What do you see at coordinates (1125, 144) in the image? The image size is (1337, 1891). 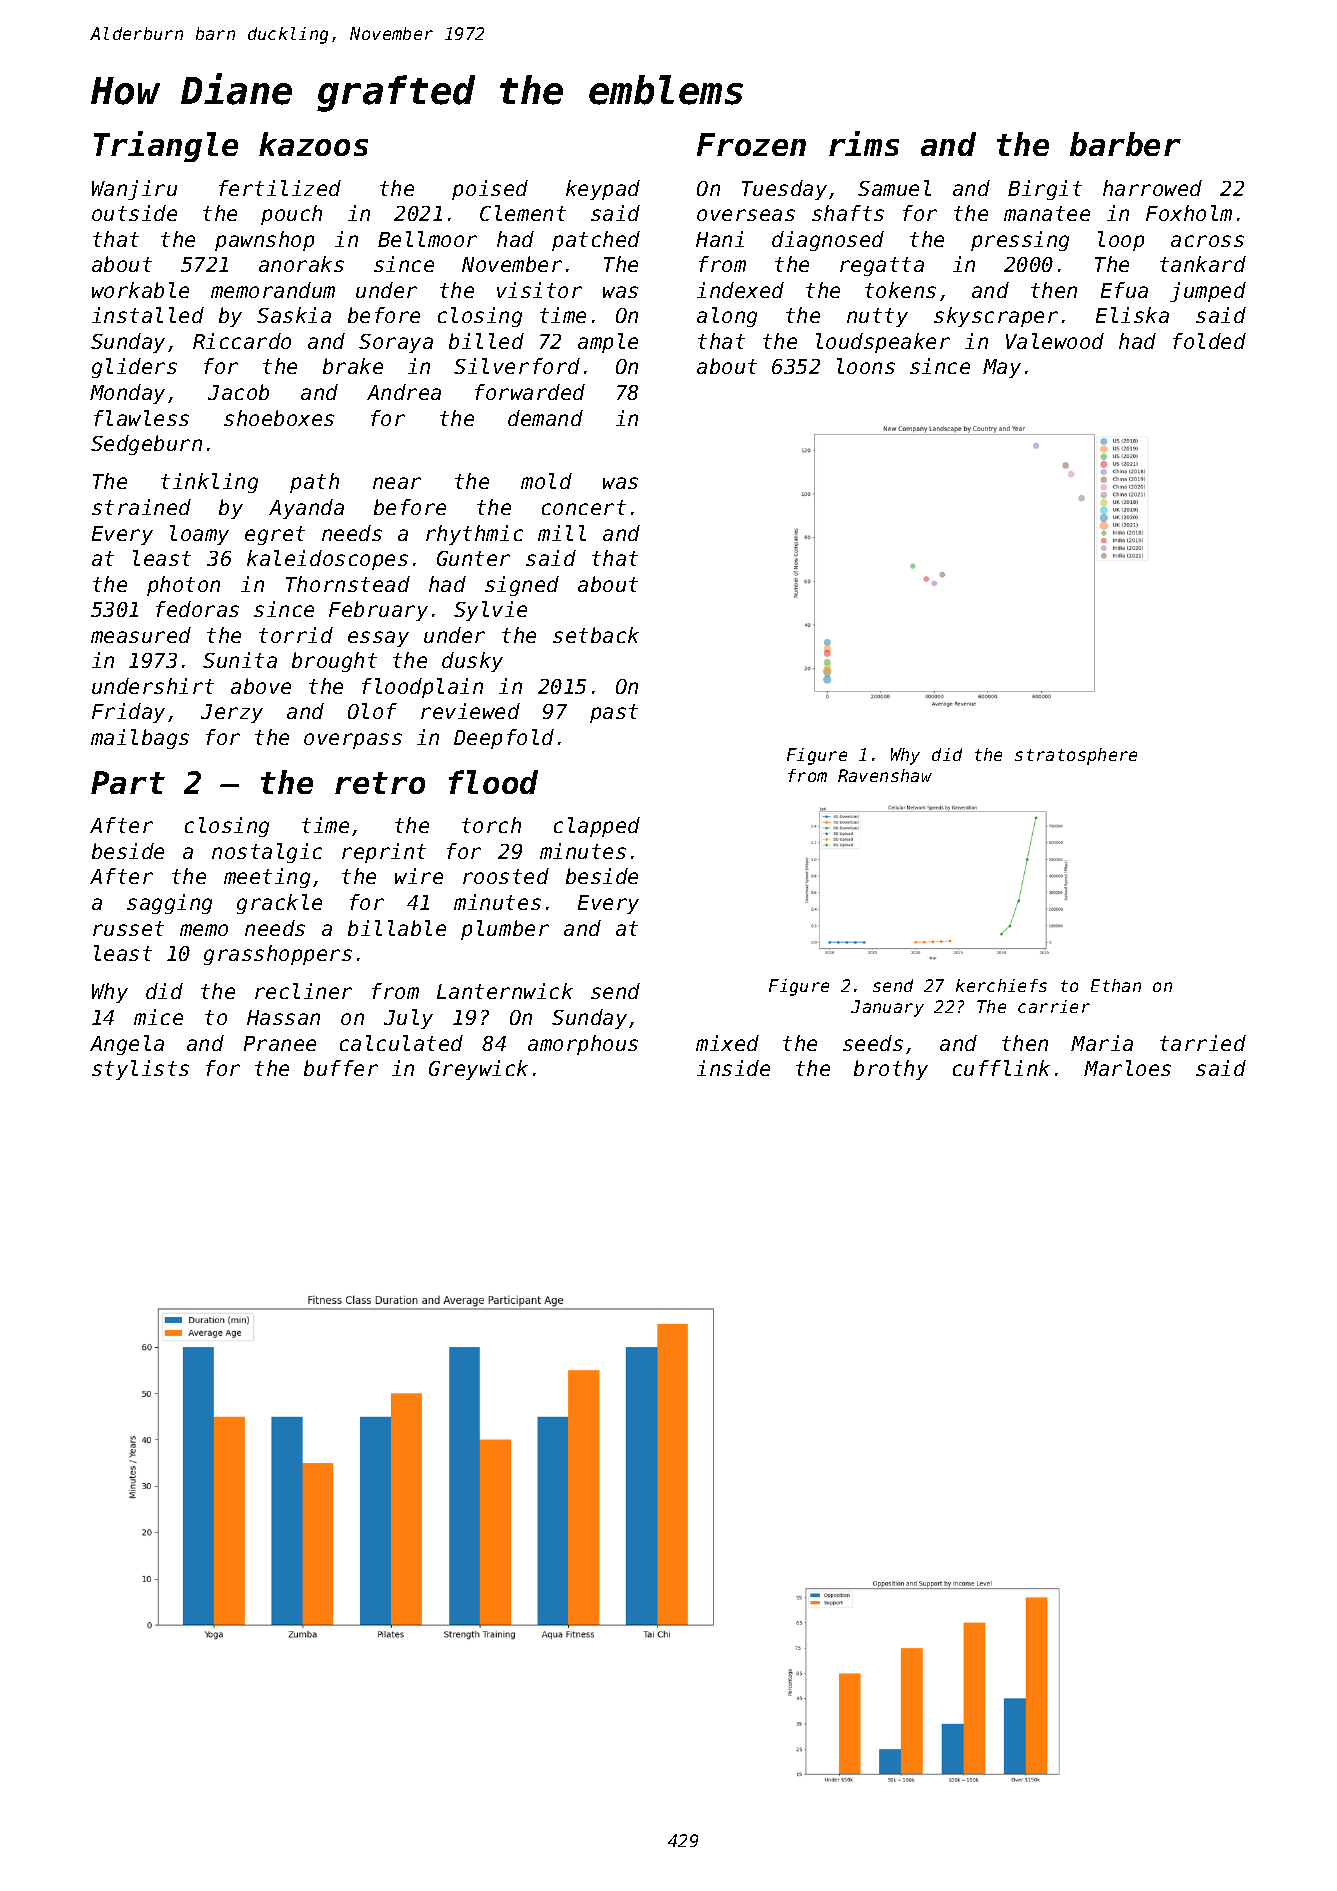 I see `barber` at bounding box center [1125, 144].
